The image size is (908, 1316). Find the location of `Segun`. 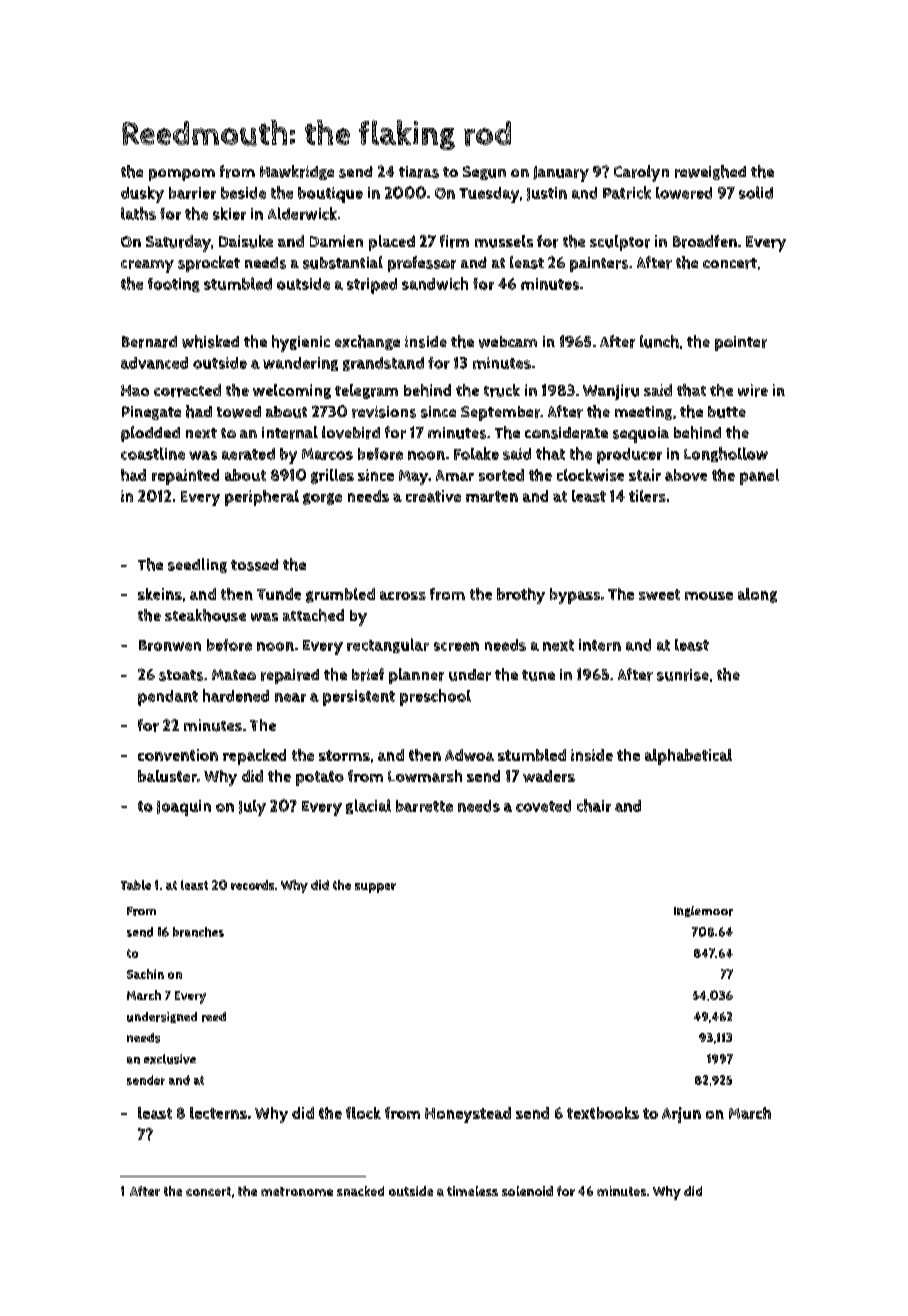

Segun is located at coordinates (484, 173).
